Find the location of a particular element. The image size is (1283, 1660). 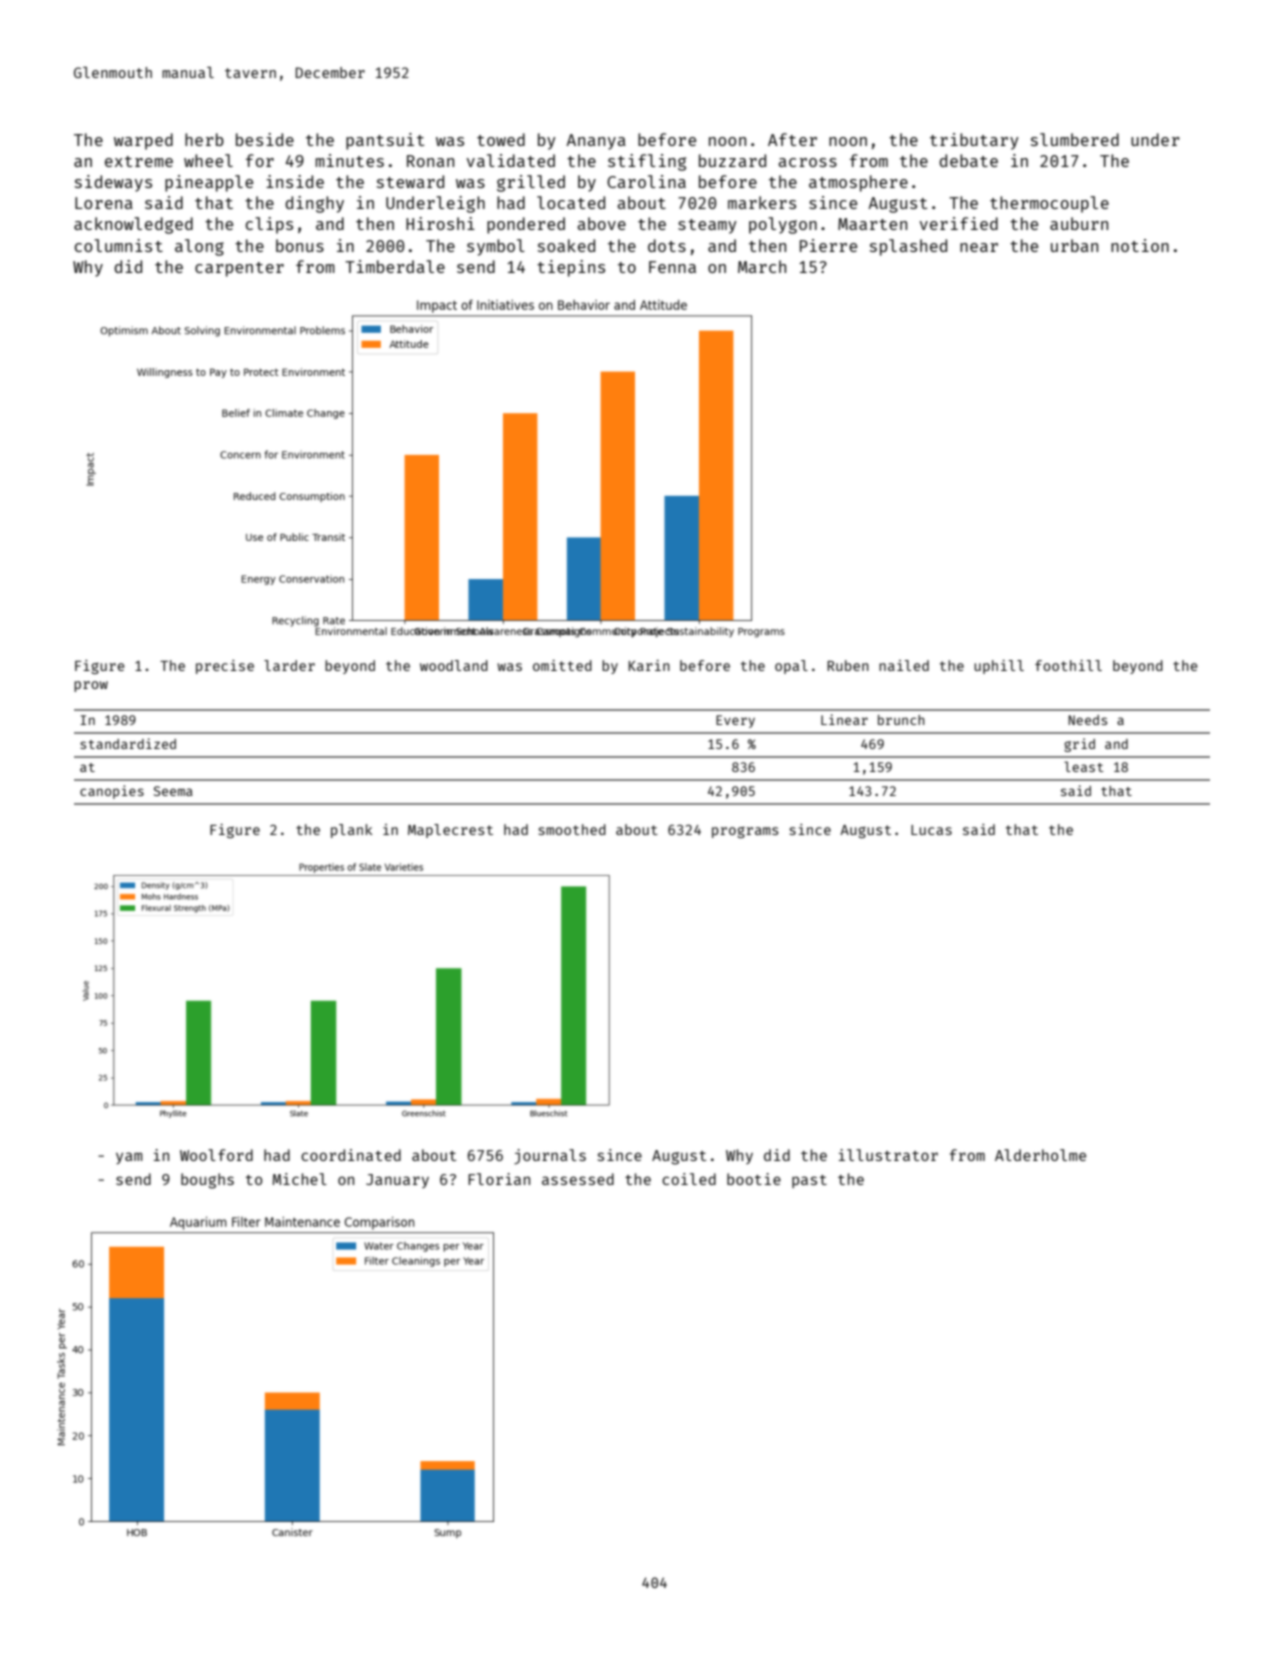

smoothed is located at coordinates (572, 829).
